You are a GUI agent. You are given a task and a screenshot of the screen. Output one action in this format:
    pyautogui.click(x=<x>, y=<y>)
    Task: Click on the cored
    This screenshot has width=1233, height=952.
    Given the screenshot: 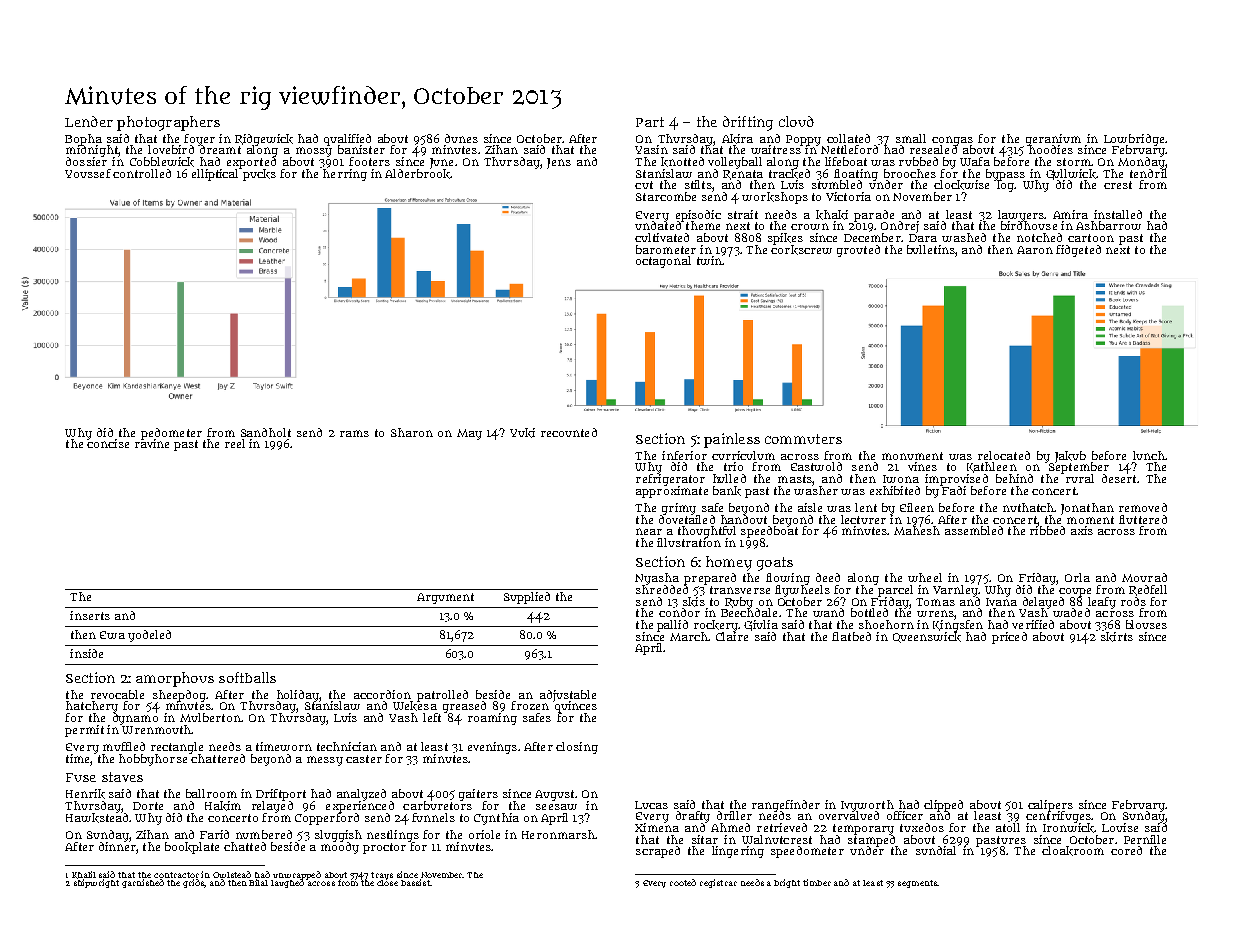 What is the action you would take?
    pyautogui.click(x=1126, y=850)
